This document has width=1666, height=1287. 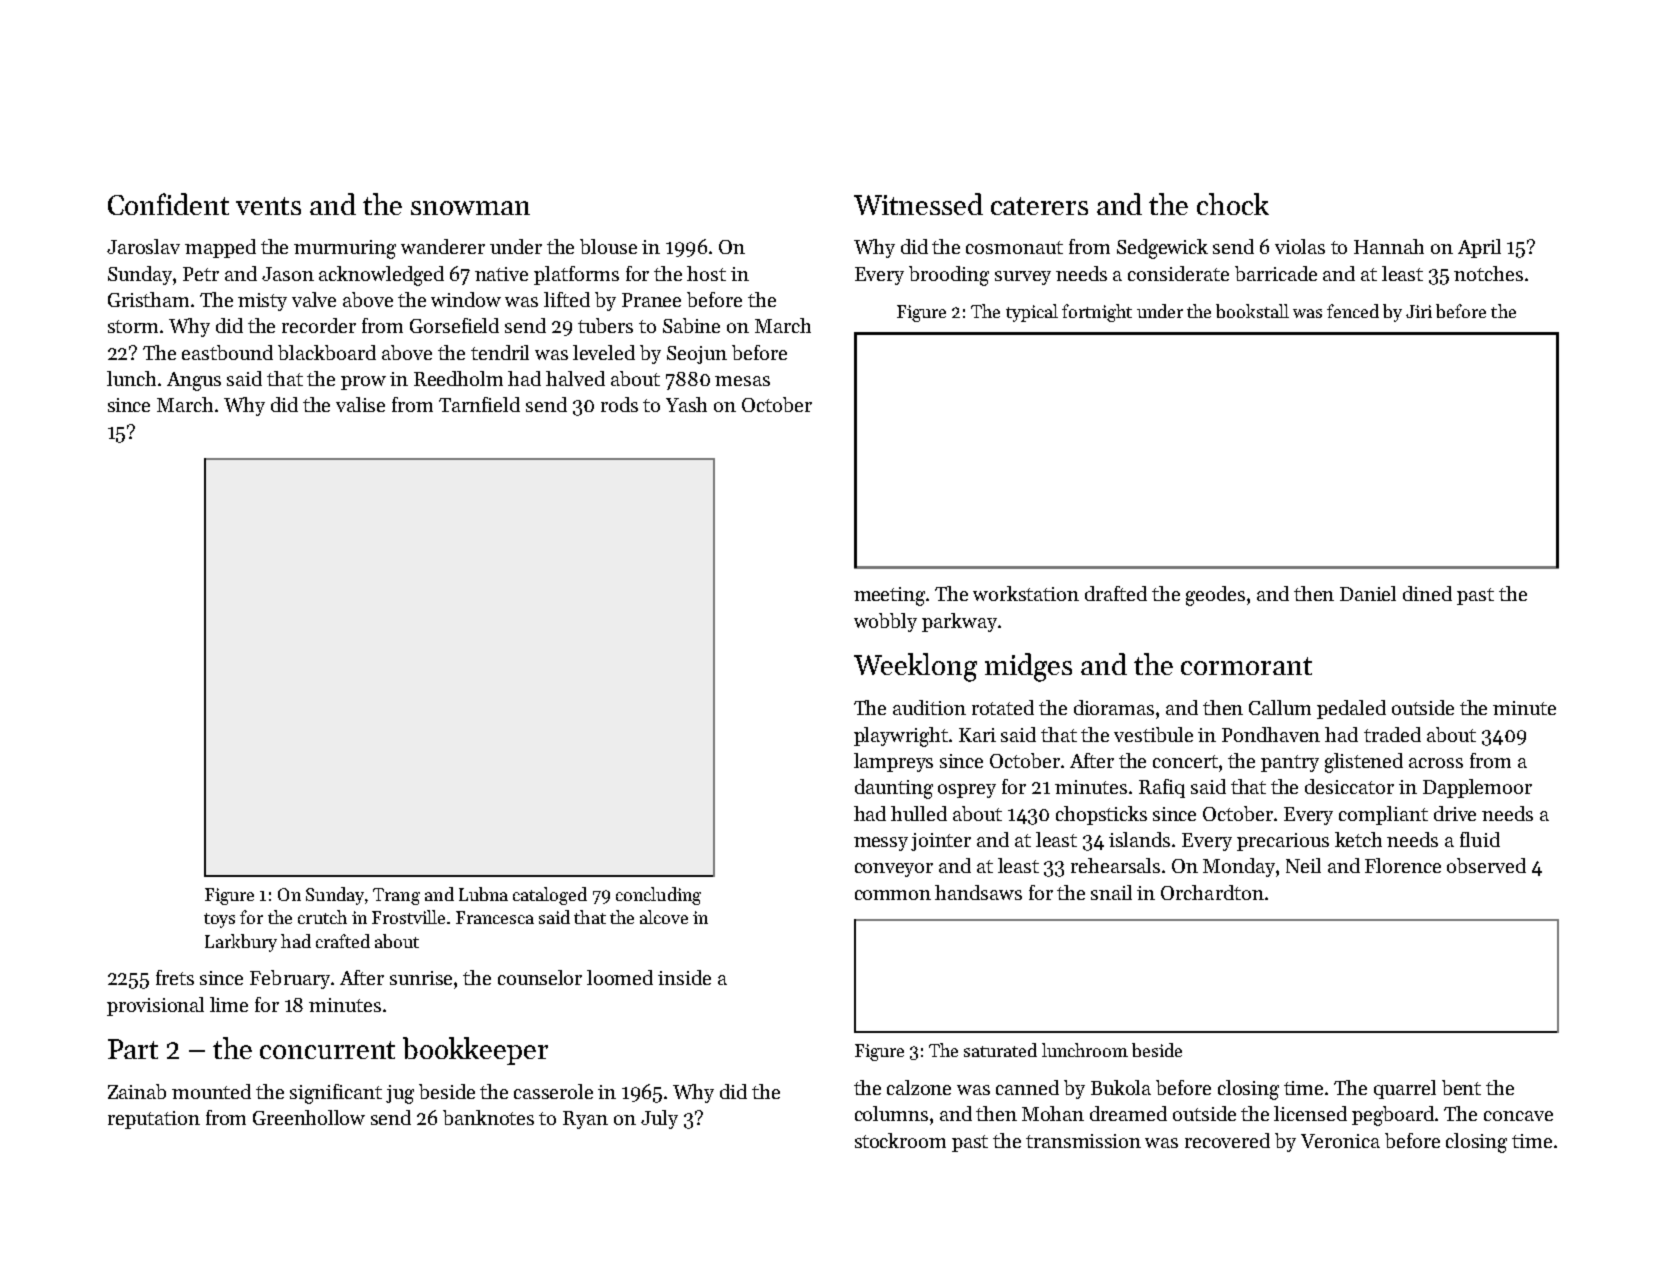 What do you see at coordinates (194, 381) in the document?
I see `Angus` at bounding box center [194, 381].
